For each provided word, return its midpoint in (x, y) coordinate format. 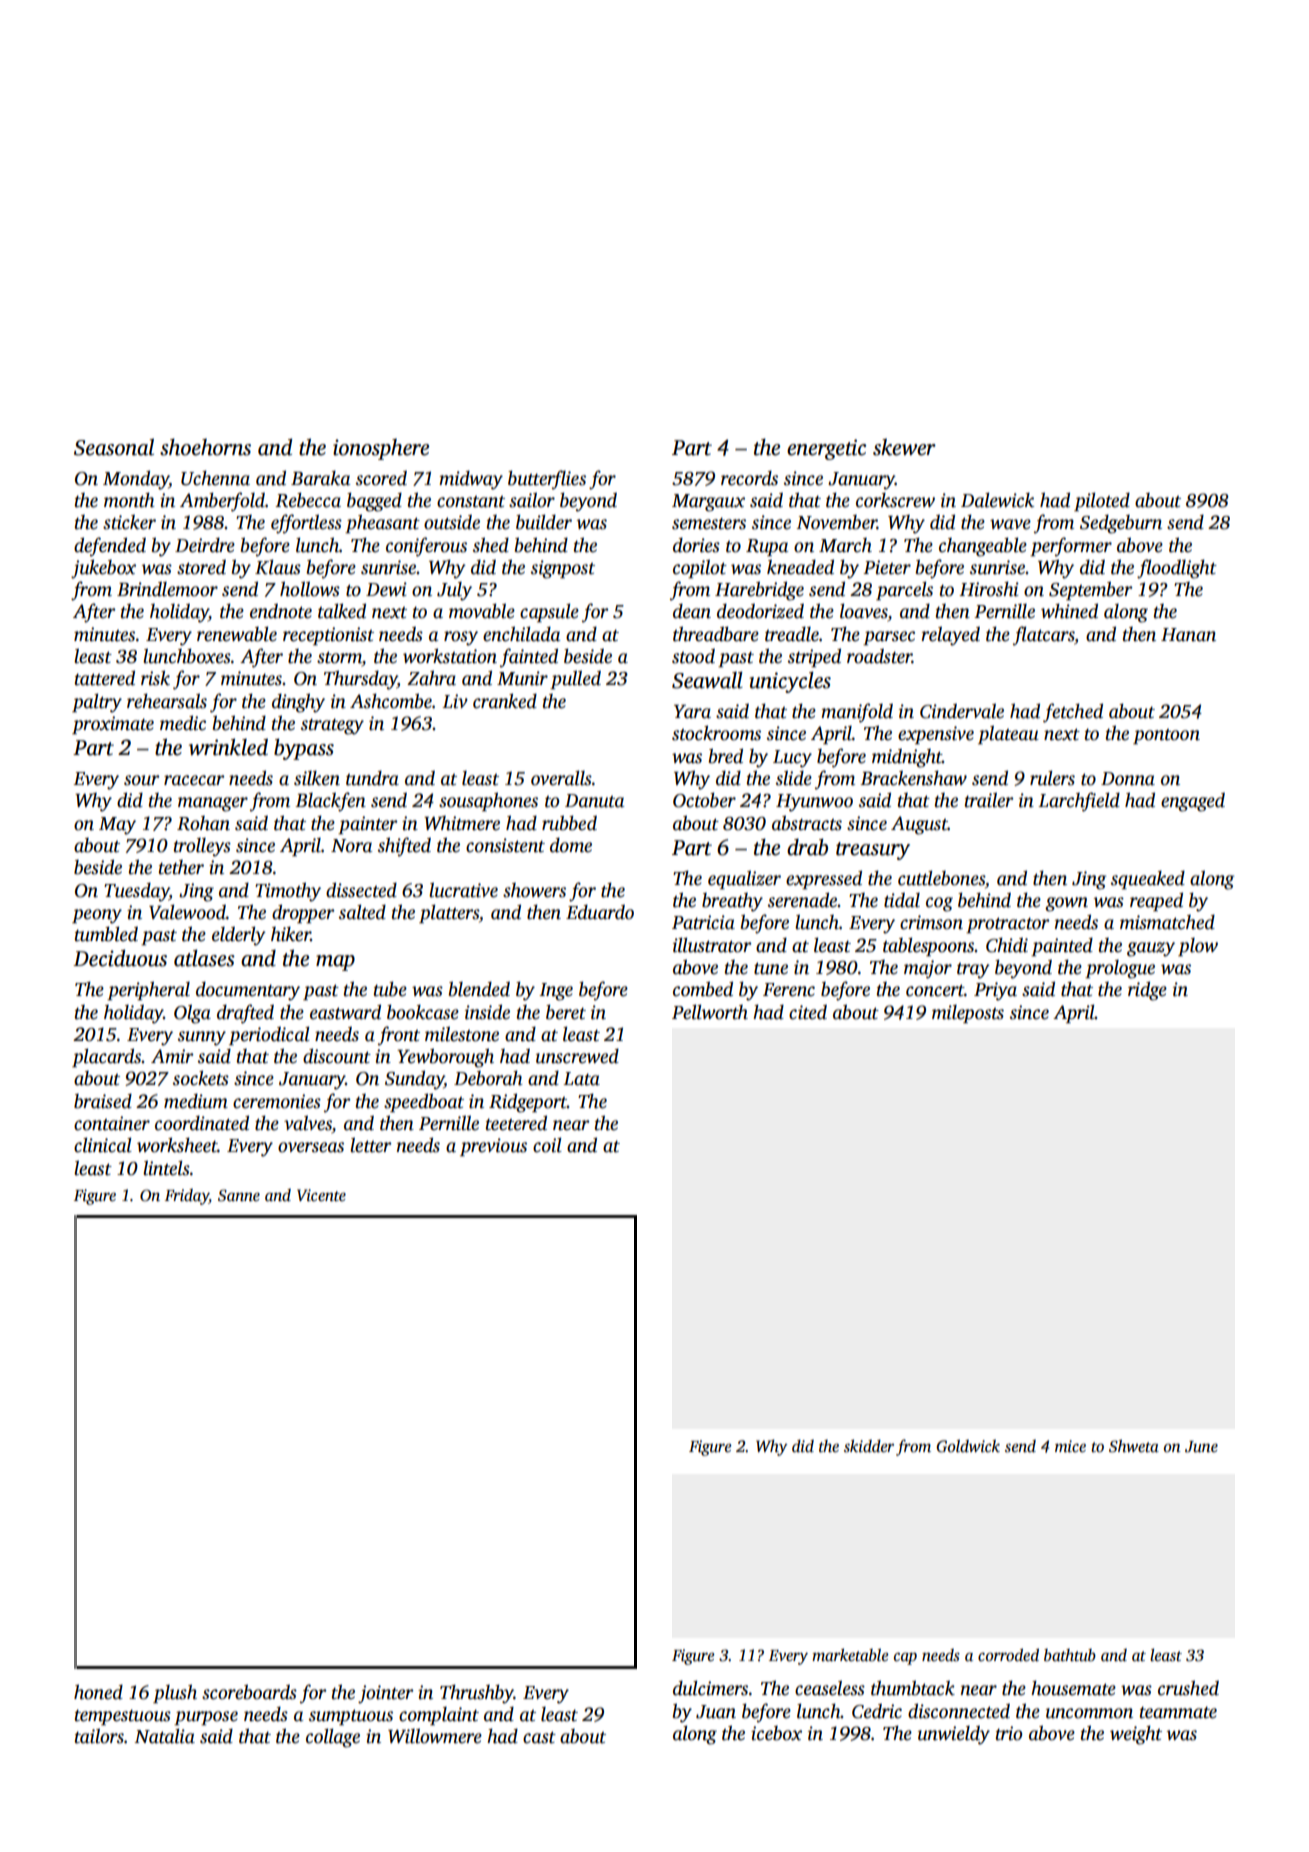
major (928, 969)
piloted (1102, 501)
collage (333, 1738)
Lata (581, 1079)
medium (196, 1101)
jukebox (103, 569)
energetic (826, 449)
